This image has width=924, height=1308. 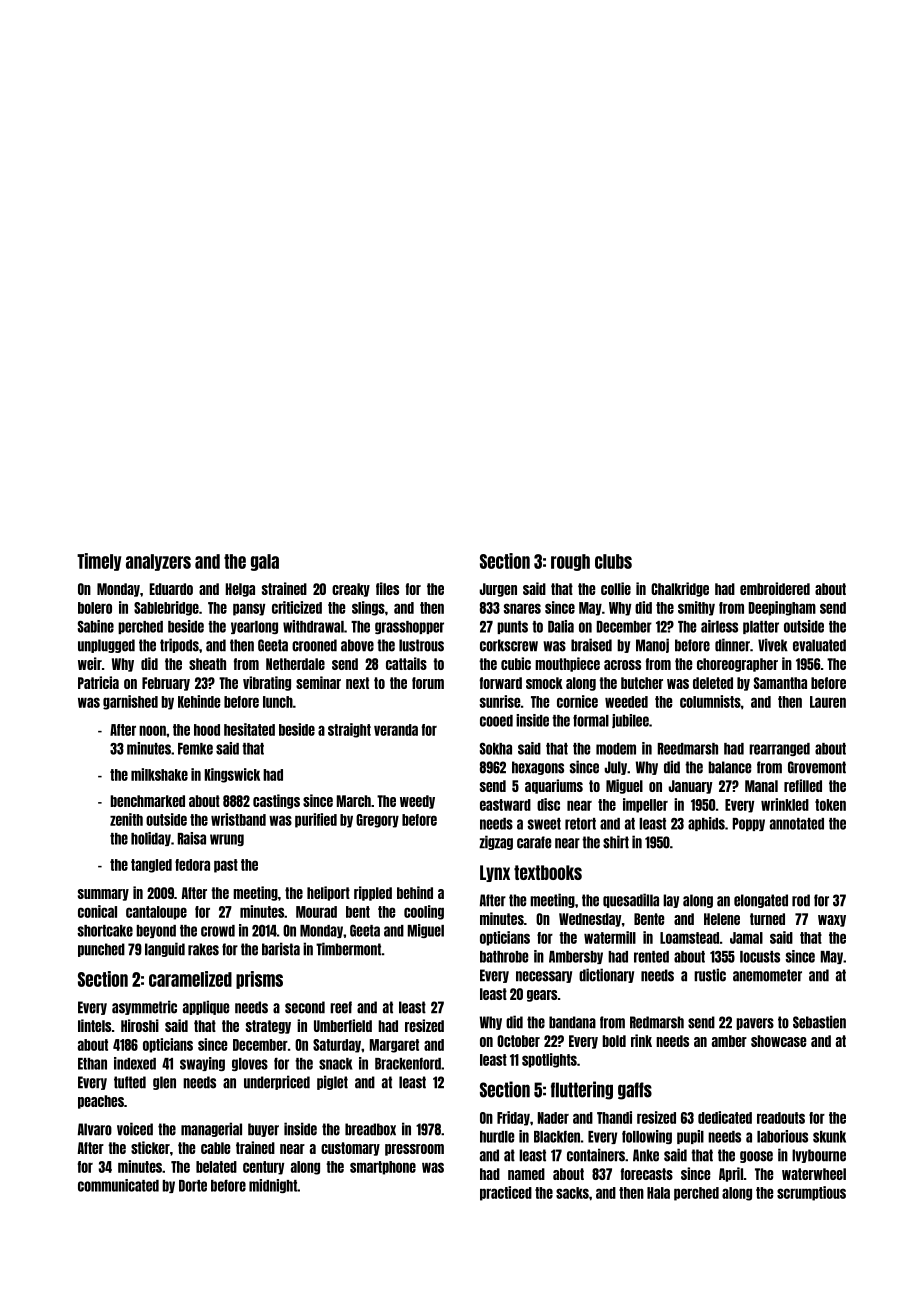 What do you see at coordinates (642, 683) in the image?
I see `butcher` at bounding box center [642, 683].
